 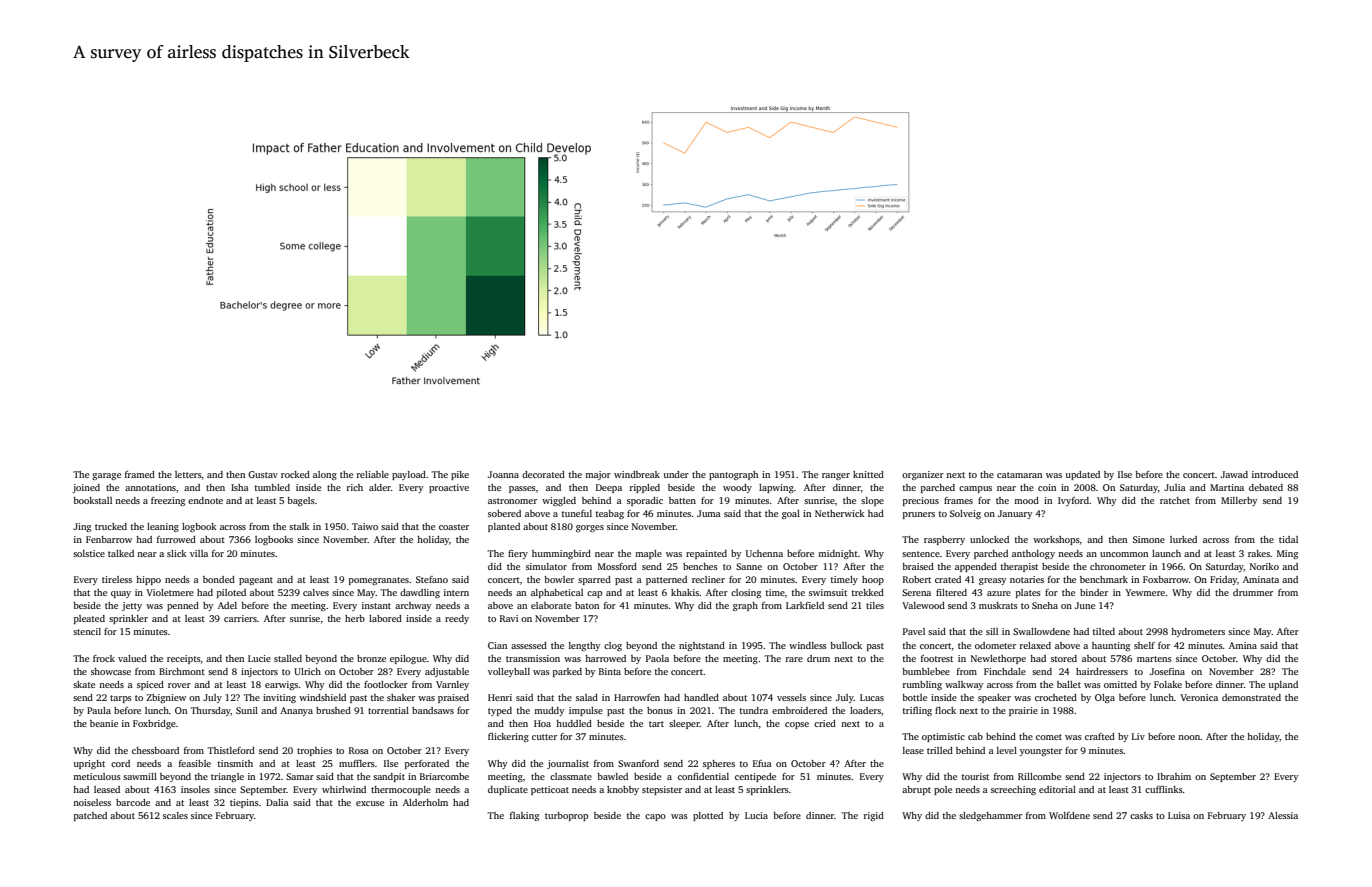 What do you see at coordinates (762, 763) in the screenshot?
I see `Efua` at bounding box center [762, 763].
